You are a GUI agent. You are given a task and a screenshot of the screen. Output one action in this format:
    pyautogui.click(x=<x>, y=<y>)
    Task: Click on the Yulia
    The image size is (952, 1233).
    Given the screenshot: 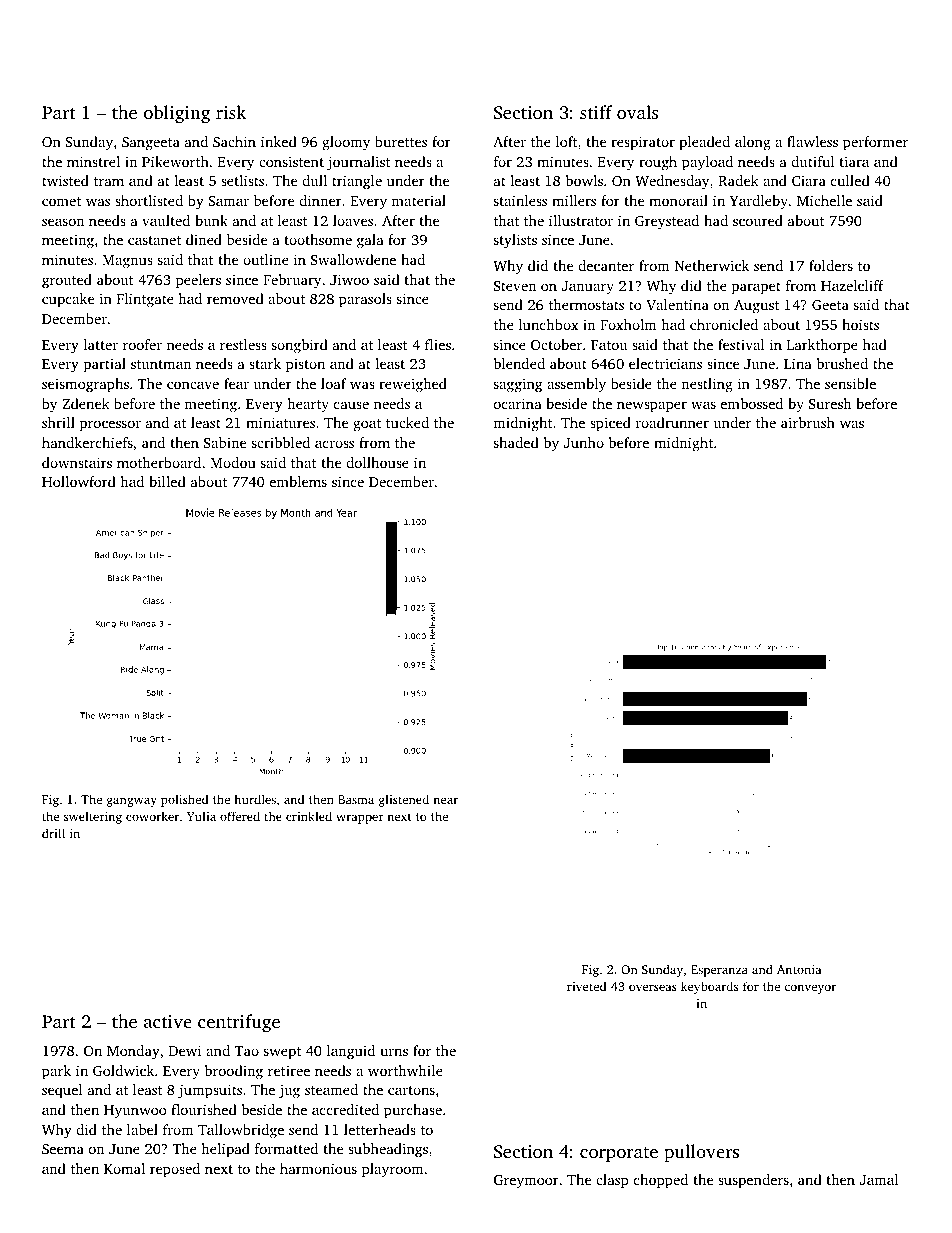 What is the action you would take?
    pyautogui.click(x=201, y=816)
